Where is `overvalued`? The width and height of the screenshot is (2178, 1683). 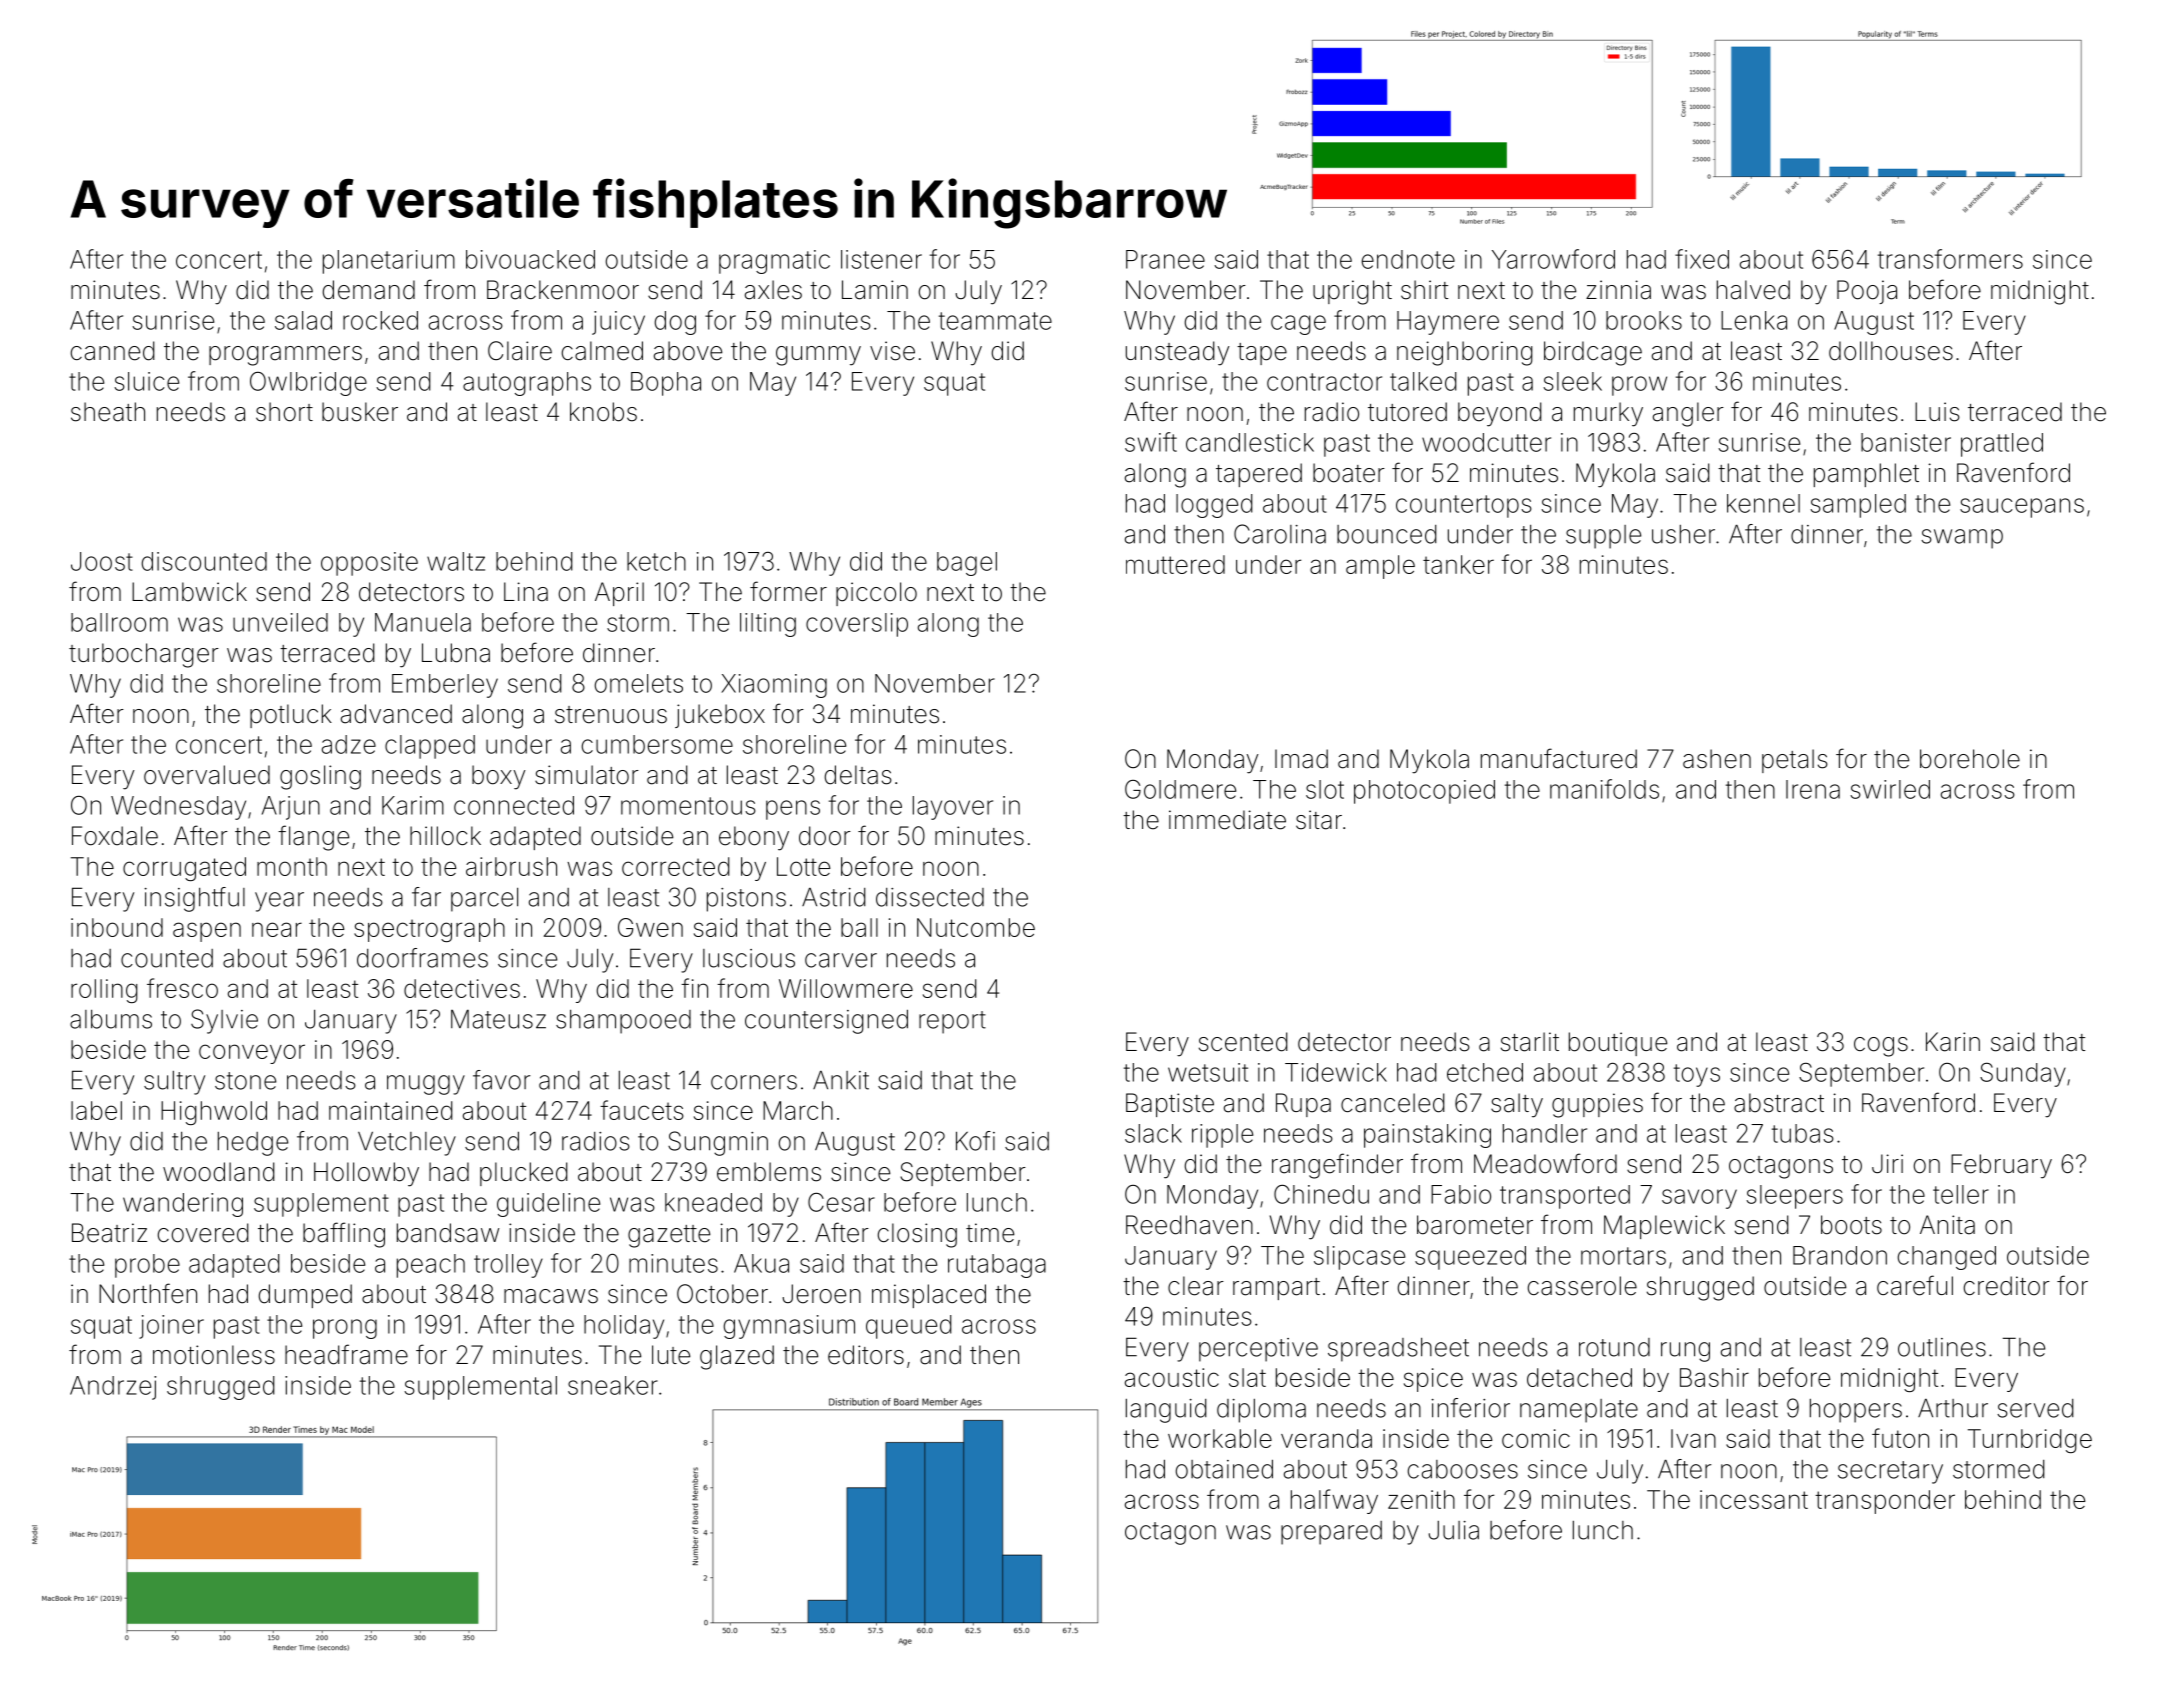 overvalued is located at coordinates (207, 775).
